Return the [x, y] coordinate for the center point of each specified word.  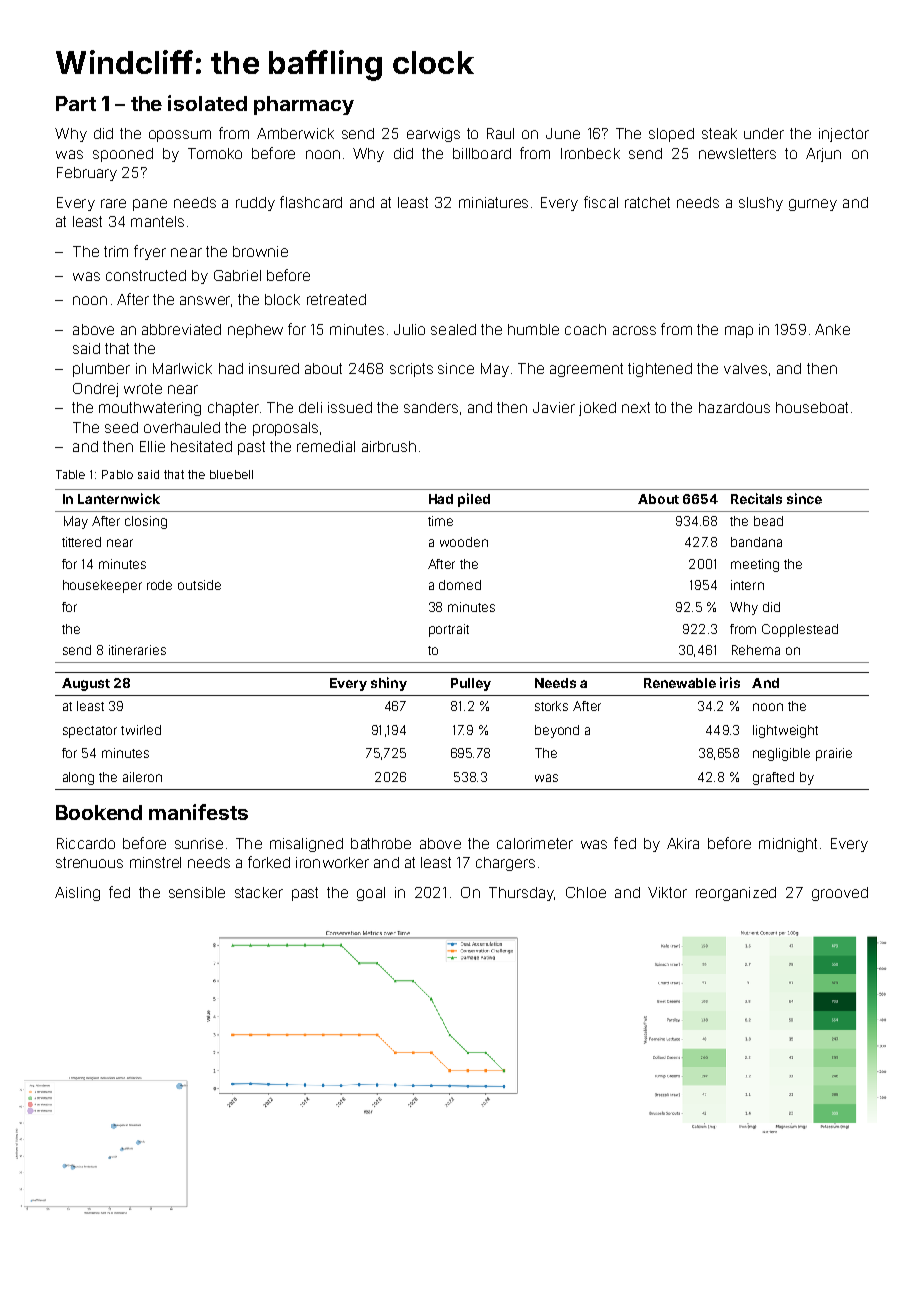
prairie [834, 754]
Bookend [99, 812]
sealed [453, 329]
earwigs [433, 135]
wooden [464, 542]
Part [76, 103]
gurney [813, 205]
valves [745, 368]
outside [199, 585]
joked [597, 409]
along [78, 778]
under [764, 133]
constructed [146, 275]
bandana [756, 542]
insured [274, 368]
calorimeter [535, 843]
